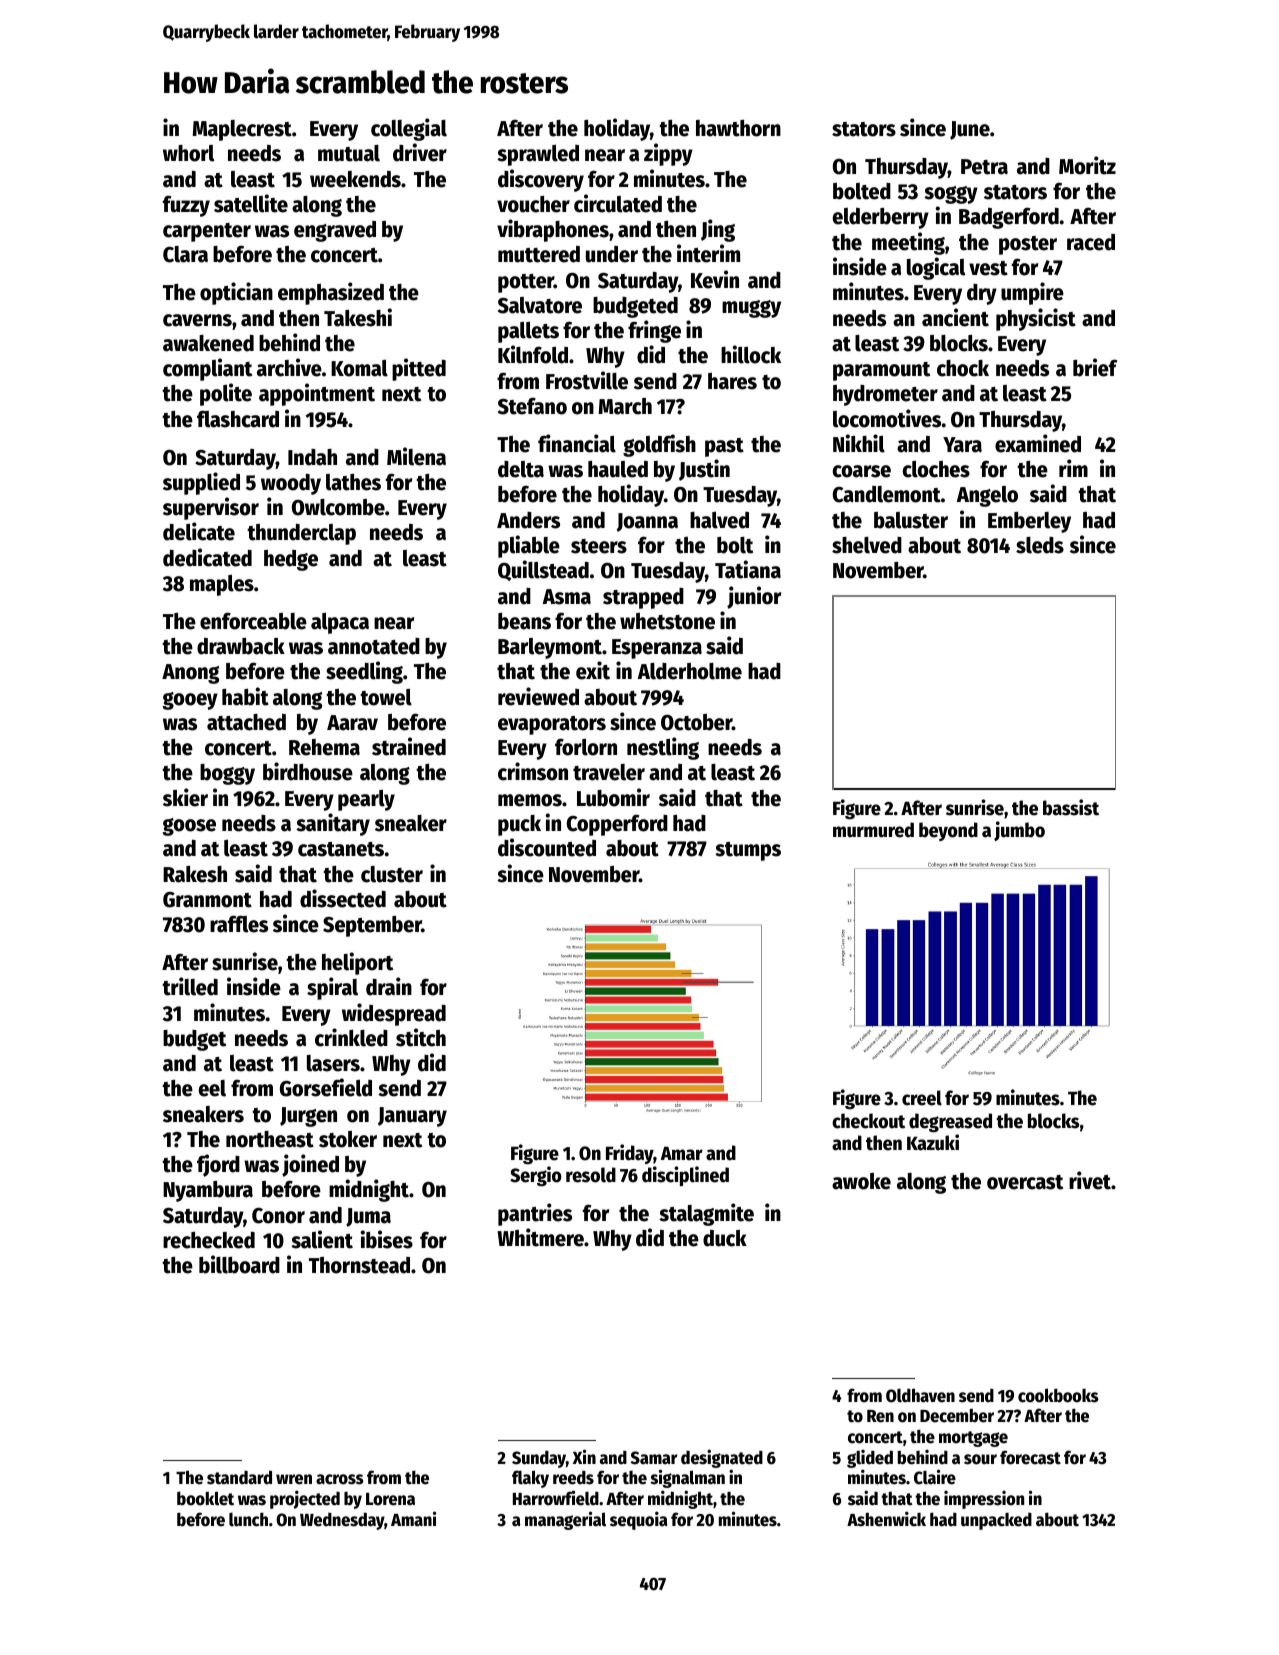 This screenshot has height=1655, width=1279. I want to click on hedge, so click(291, 560).
